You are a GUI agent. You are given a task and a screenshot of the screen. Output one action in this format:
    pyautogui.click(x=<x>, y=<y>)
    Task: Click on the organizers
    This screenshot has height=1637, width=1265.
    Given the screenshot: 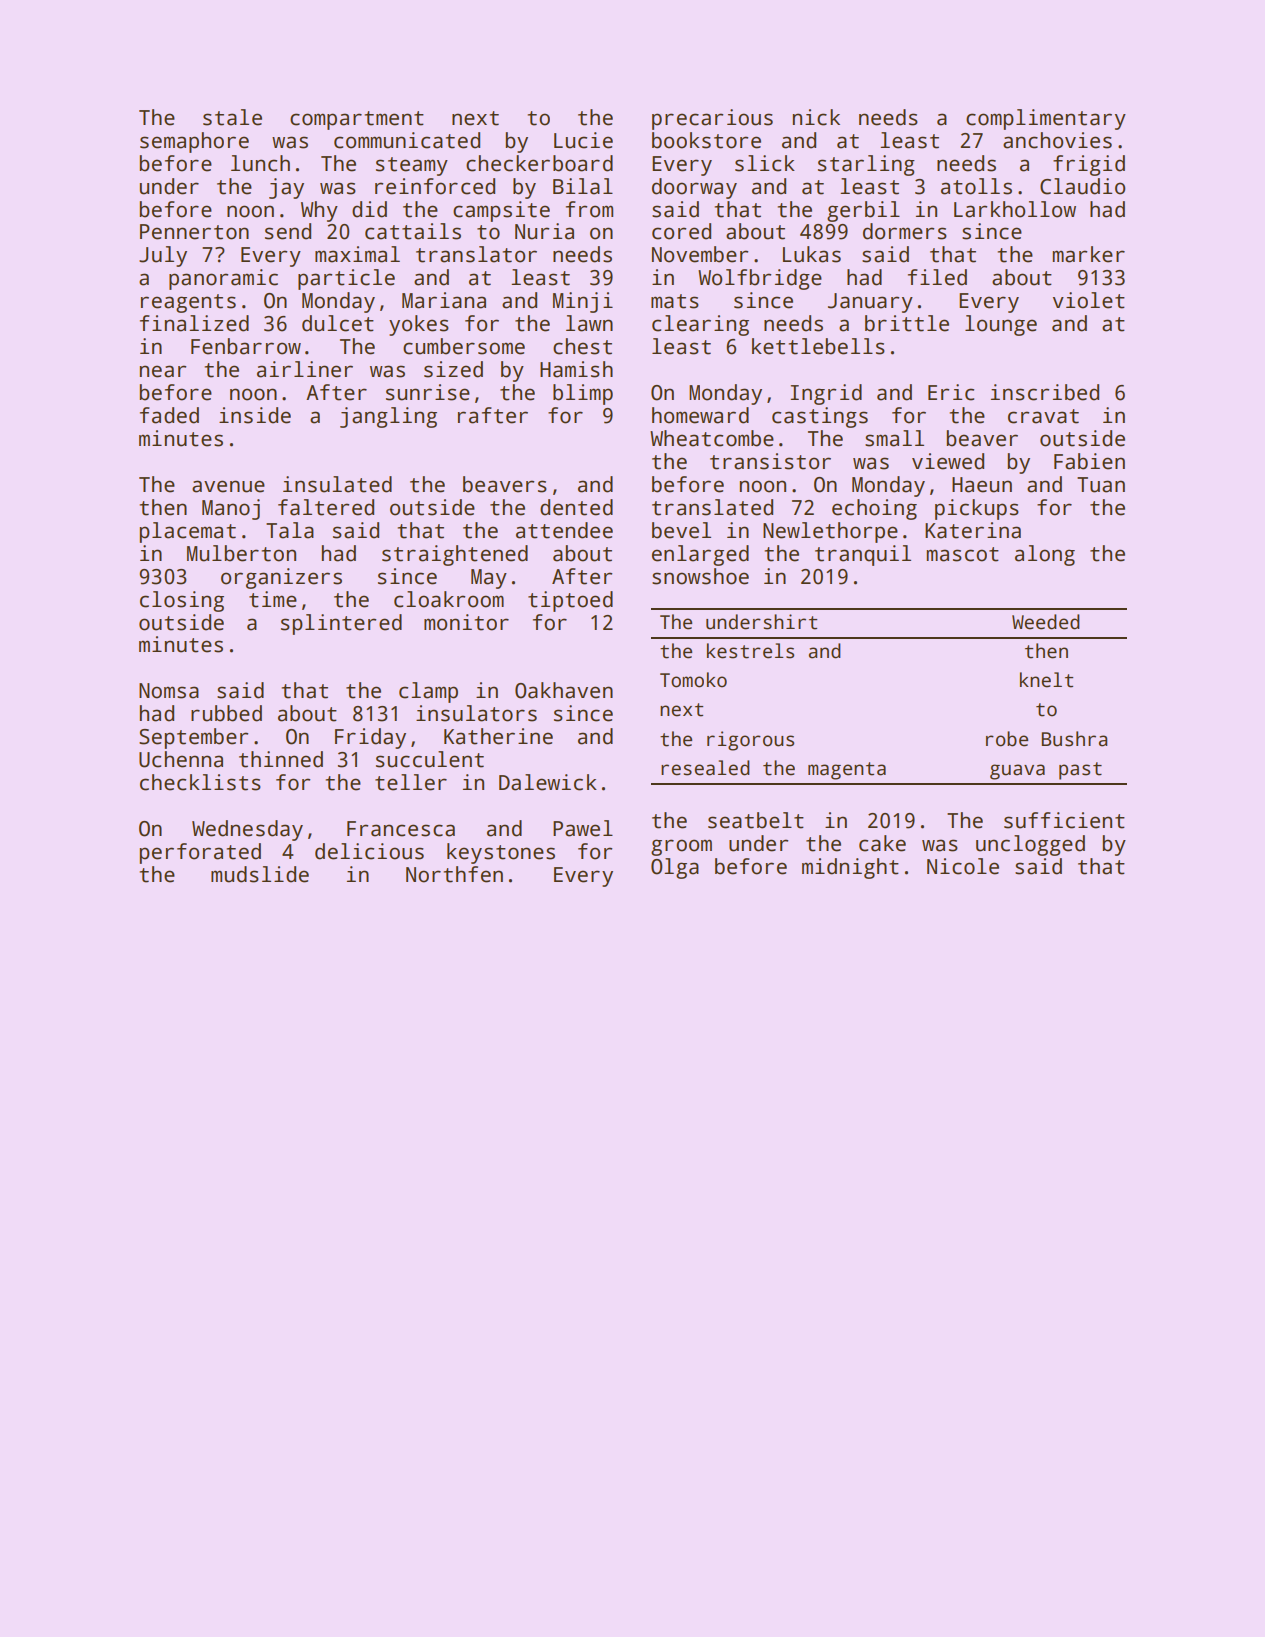 What is the action you would take?
    pyautogui.click(x=281, y=578)
